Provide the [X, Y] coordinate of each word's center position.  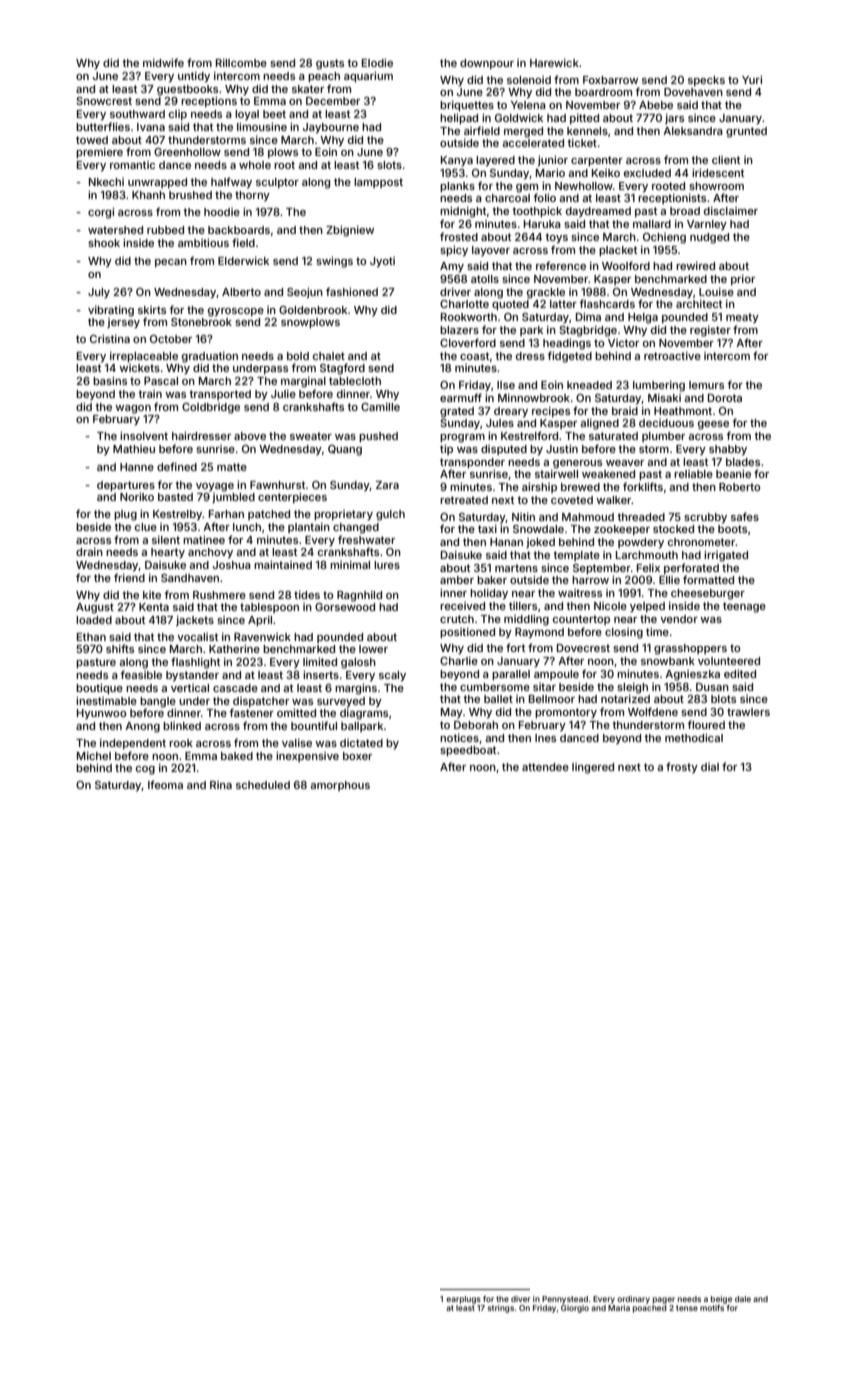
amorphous [340, 786]
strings [501, 1309]
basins [110, 380]
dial [710, 767]
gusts [330, 64]
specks [706, 81]
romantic [132, 165]
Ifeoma [165, 784]
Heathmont [683, 411]
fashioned [352, 291]
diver [520, 1299]
